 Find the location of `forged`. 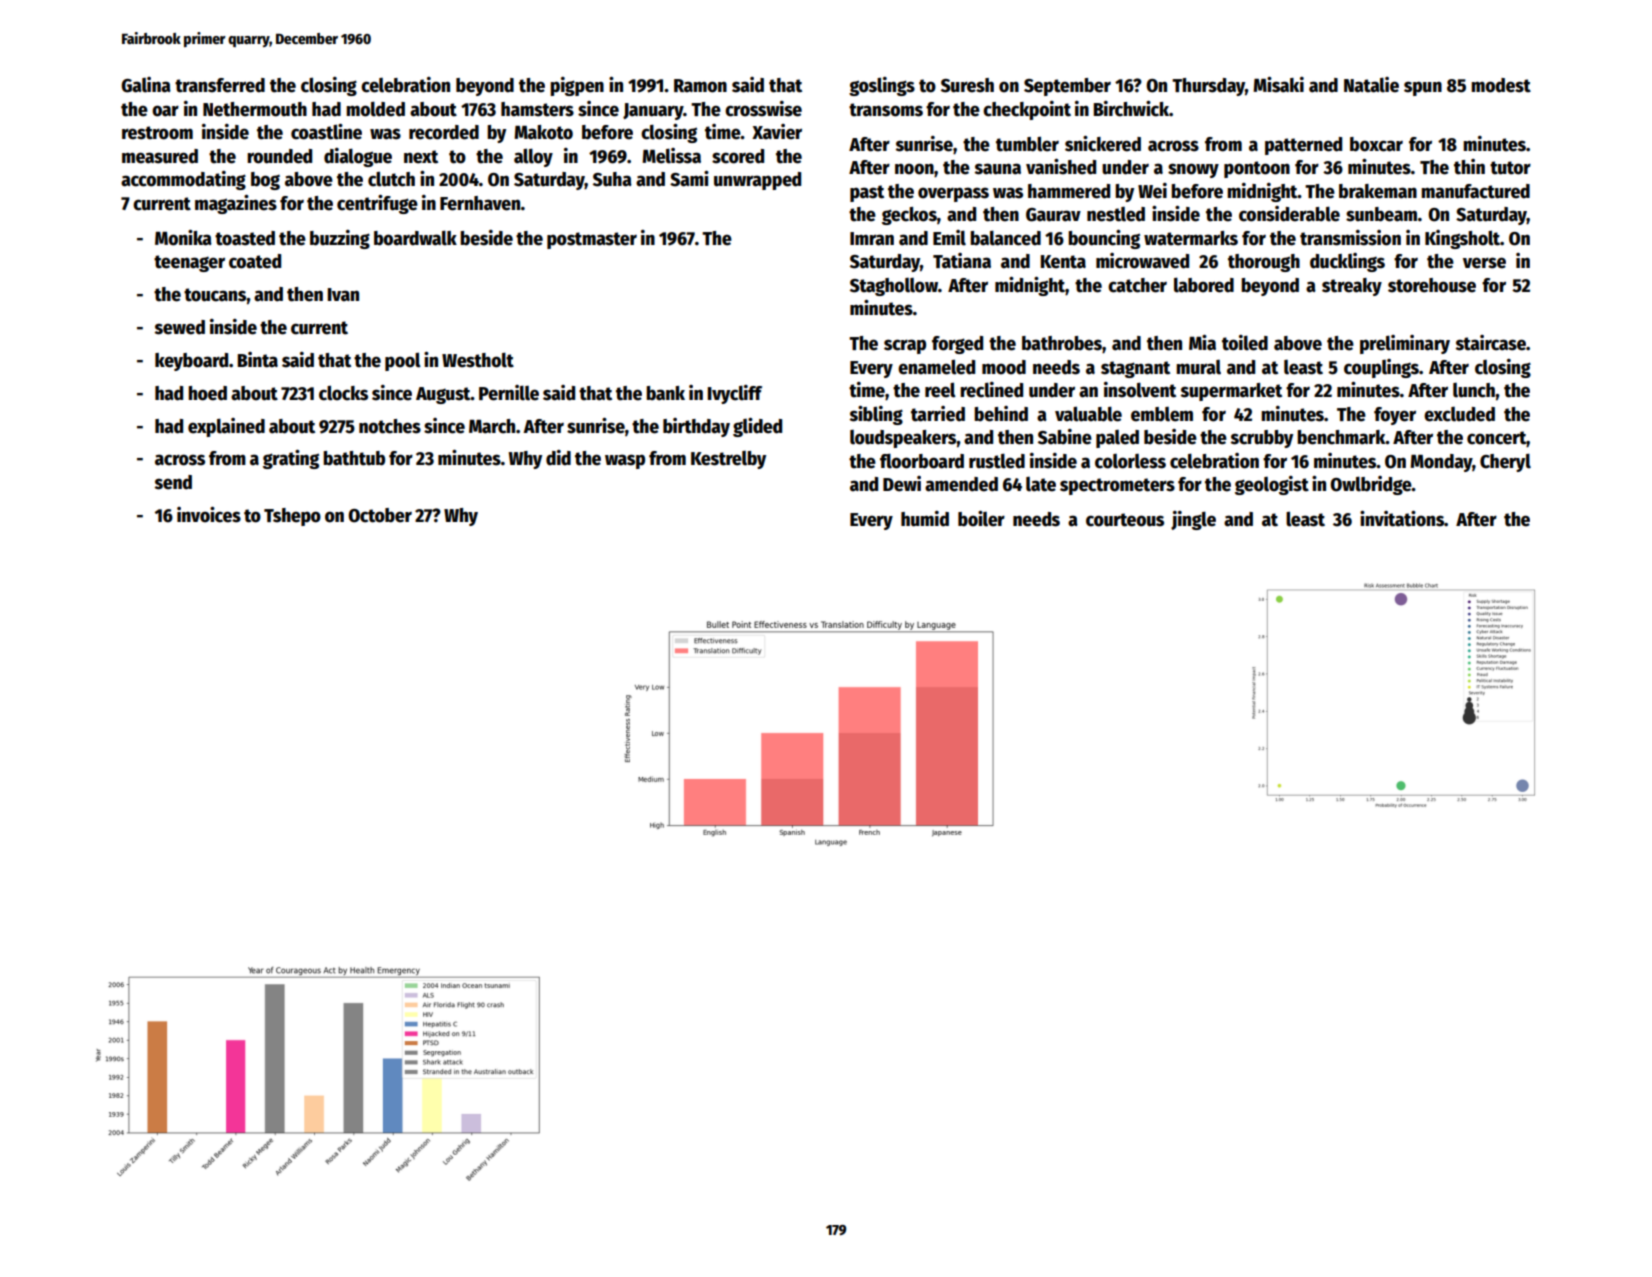

forged is located at coordinates (957, 345).
